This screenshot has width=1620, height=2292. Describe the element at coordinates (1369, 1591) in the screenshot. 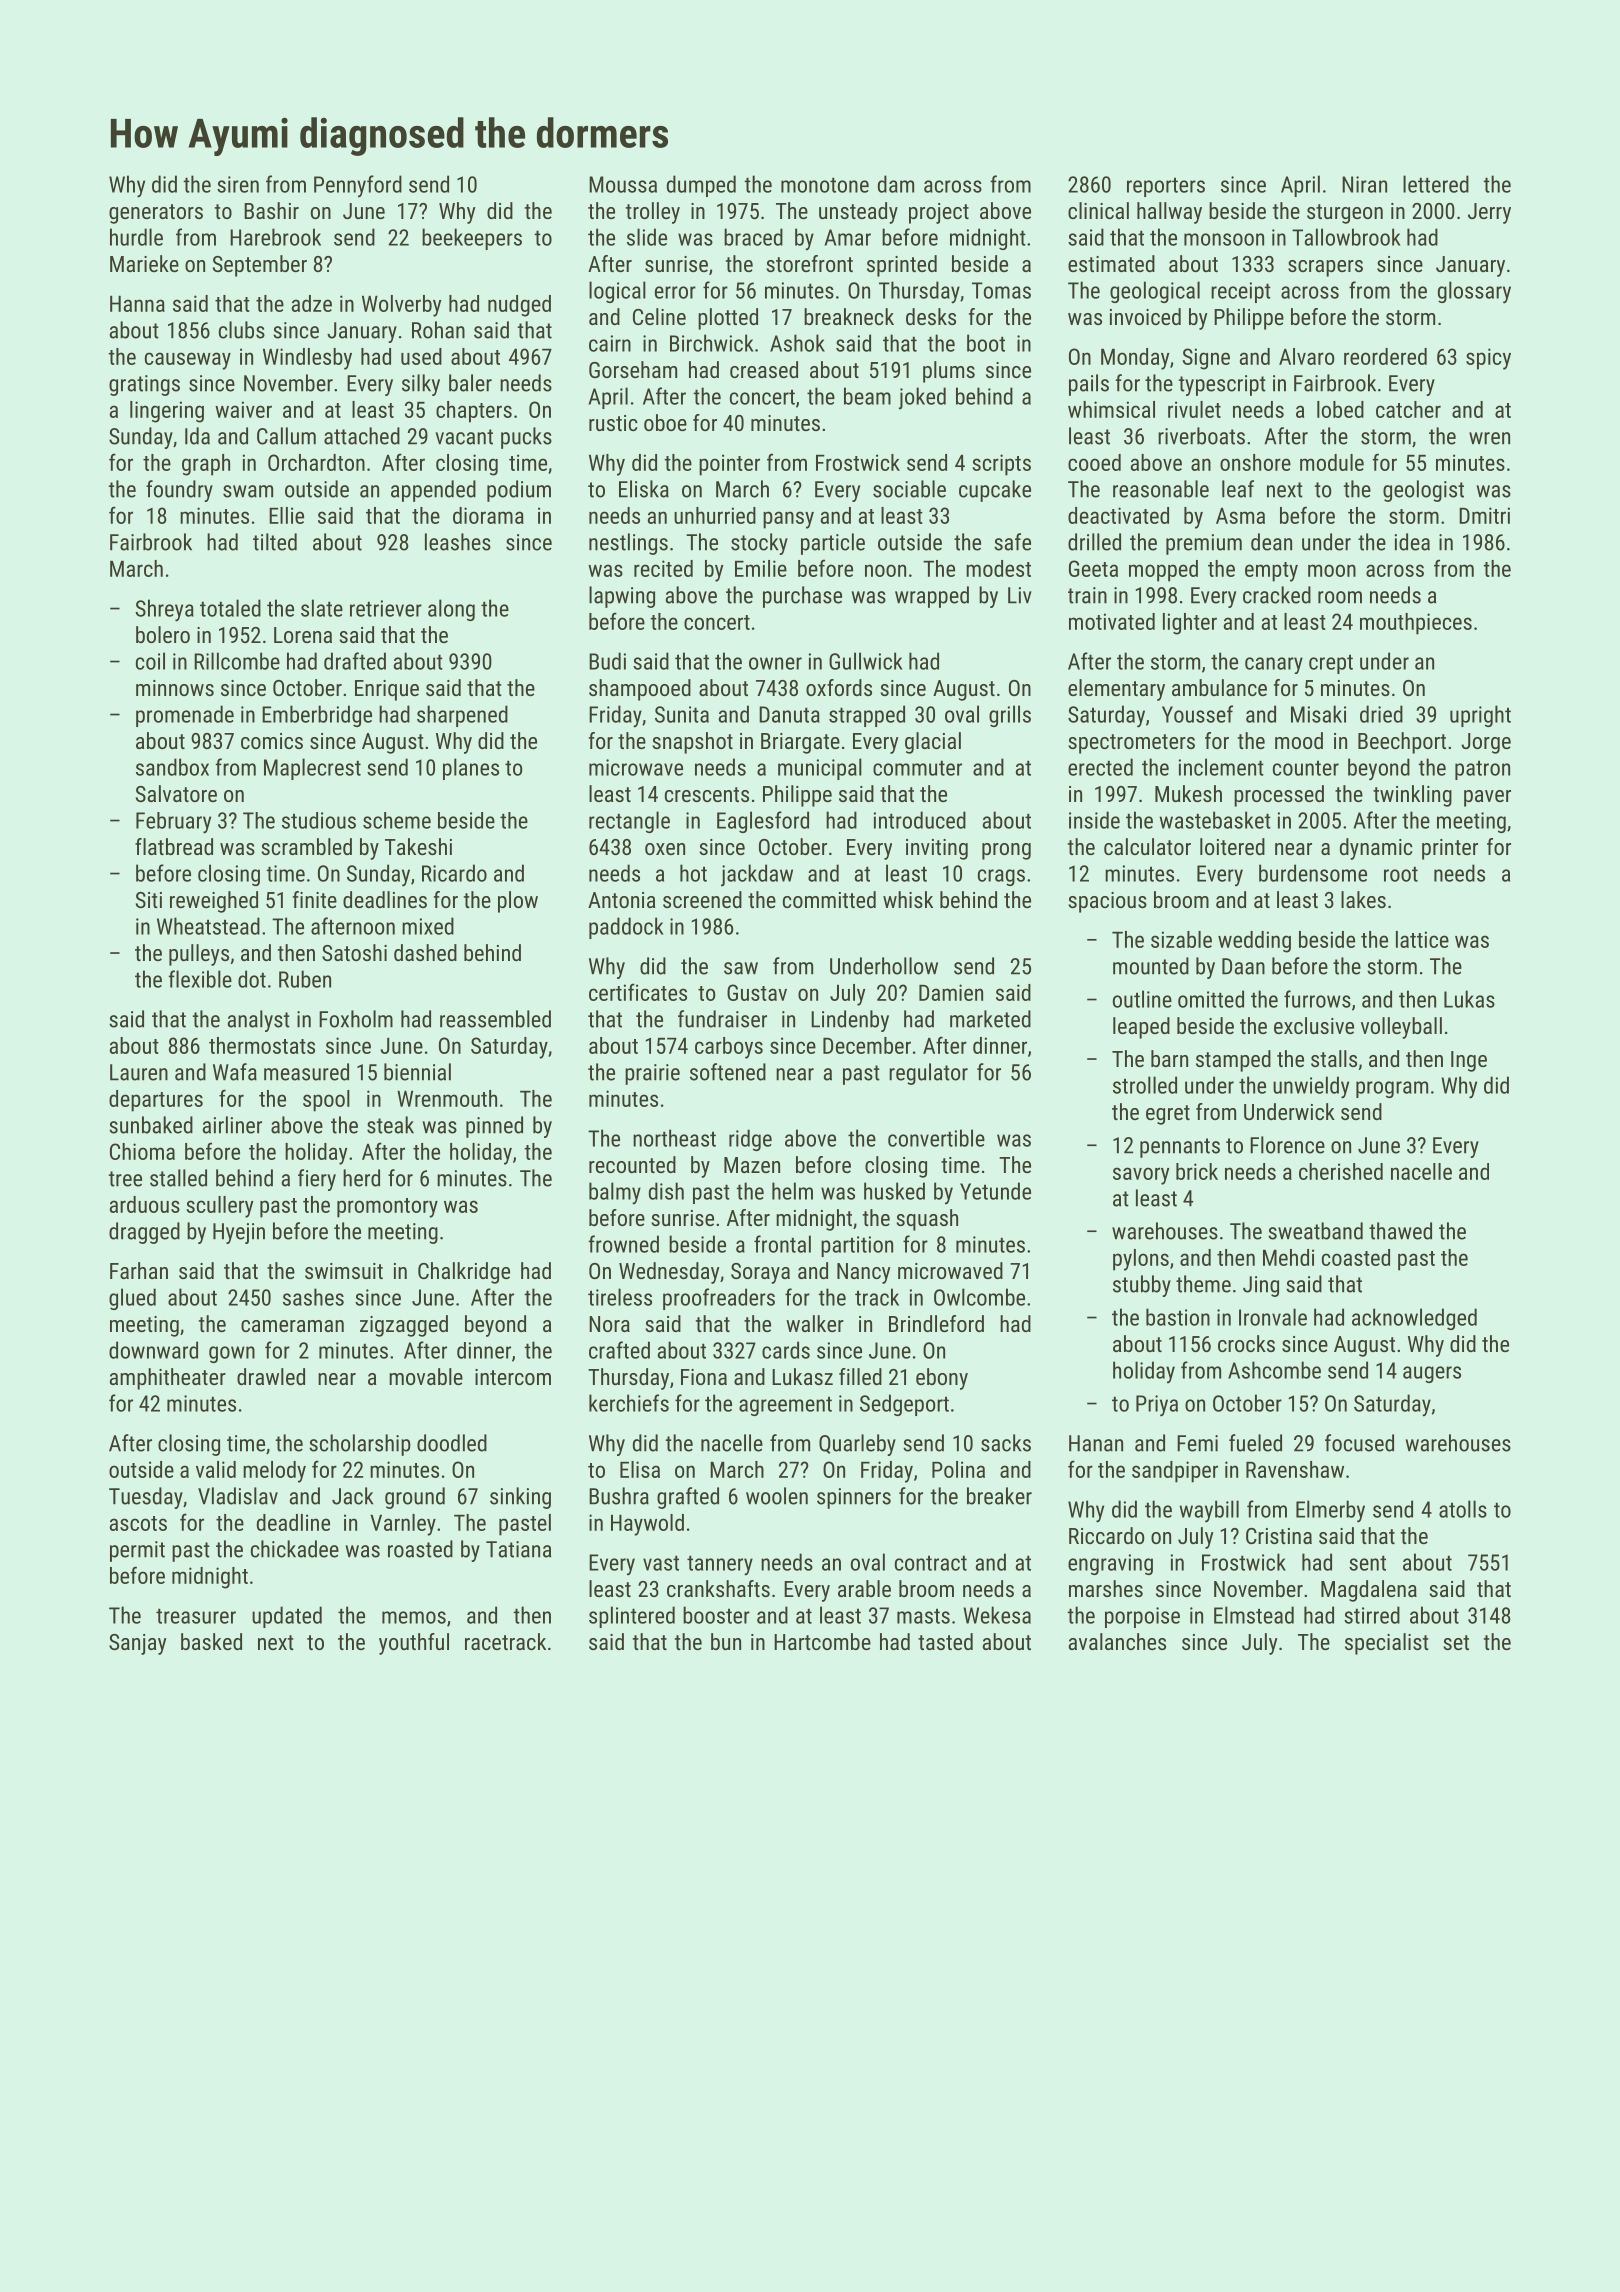

I see `Magdalena` at that location.
